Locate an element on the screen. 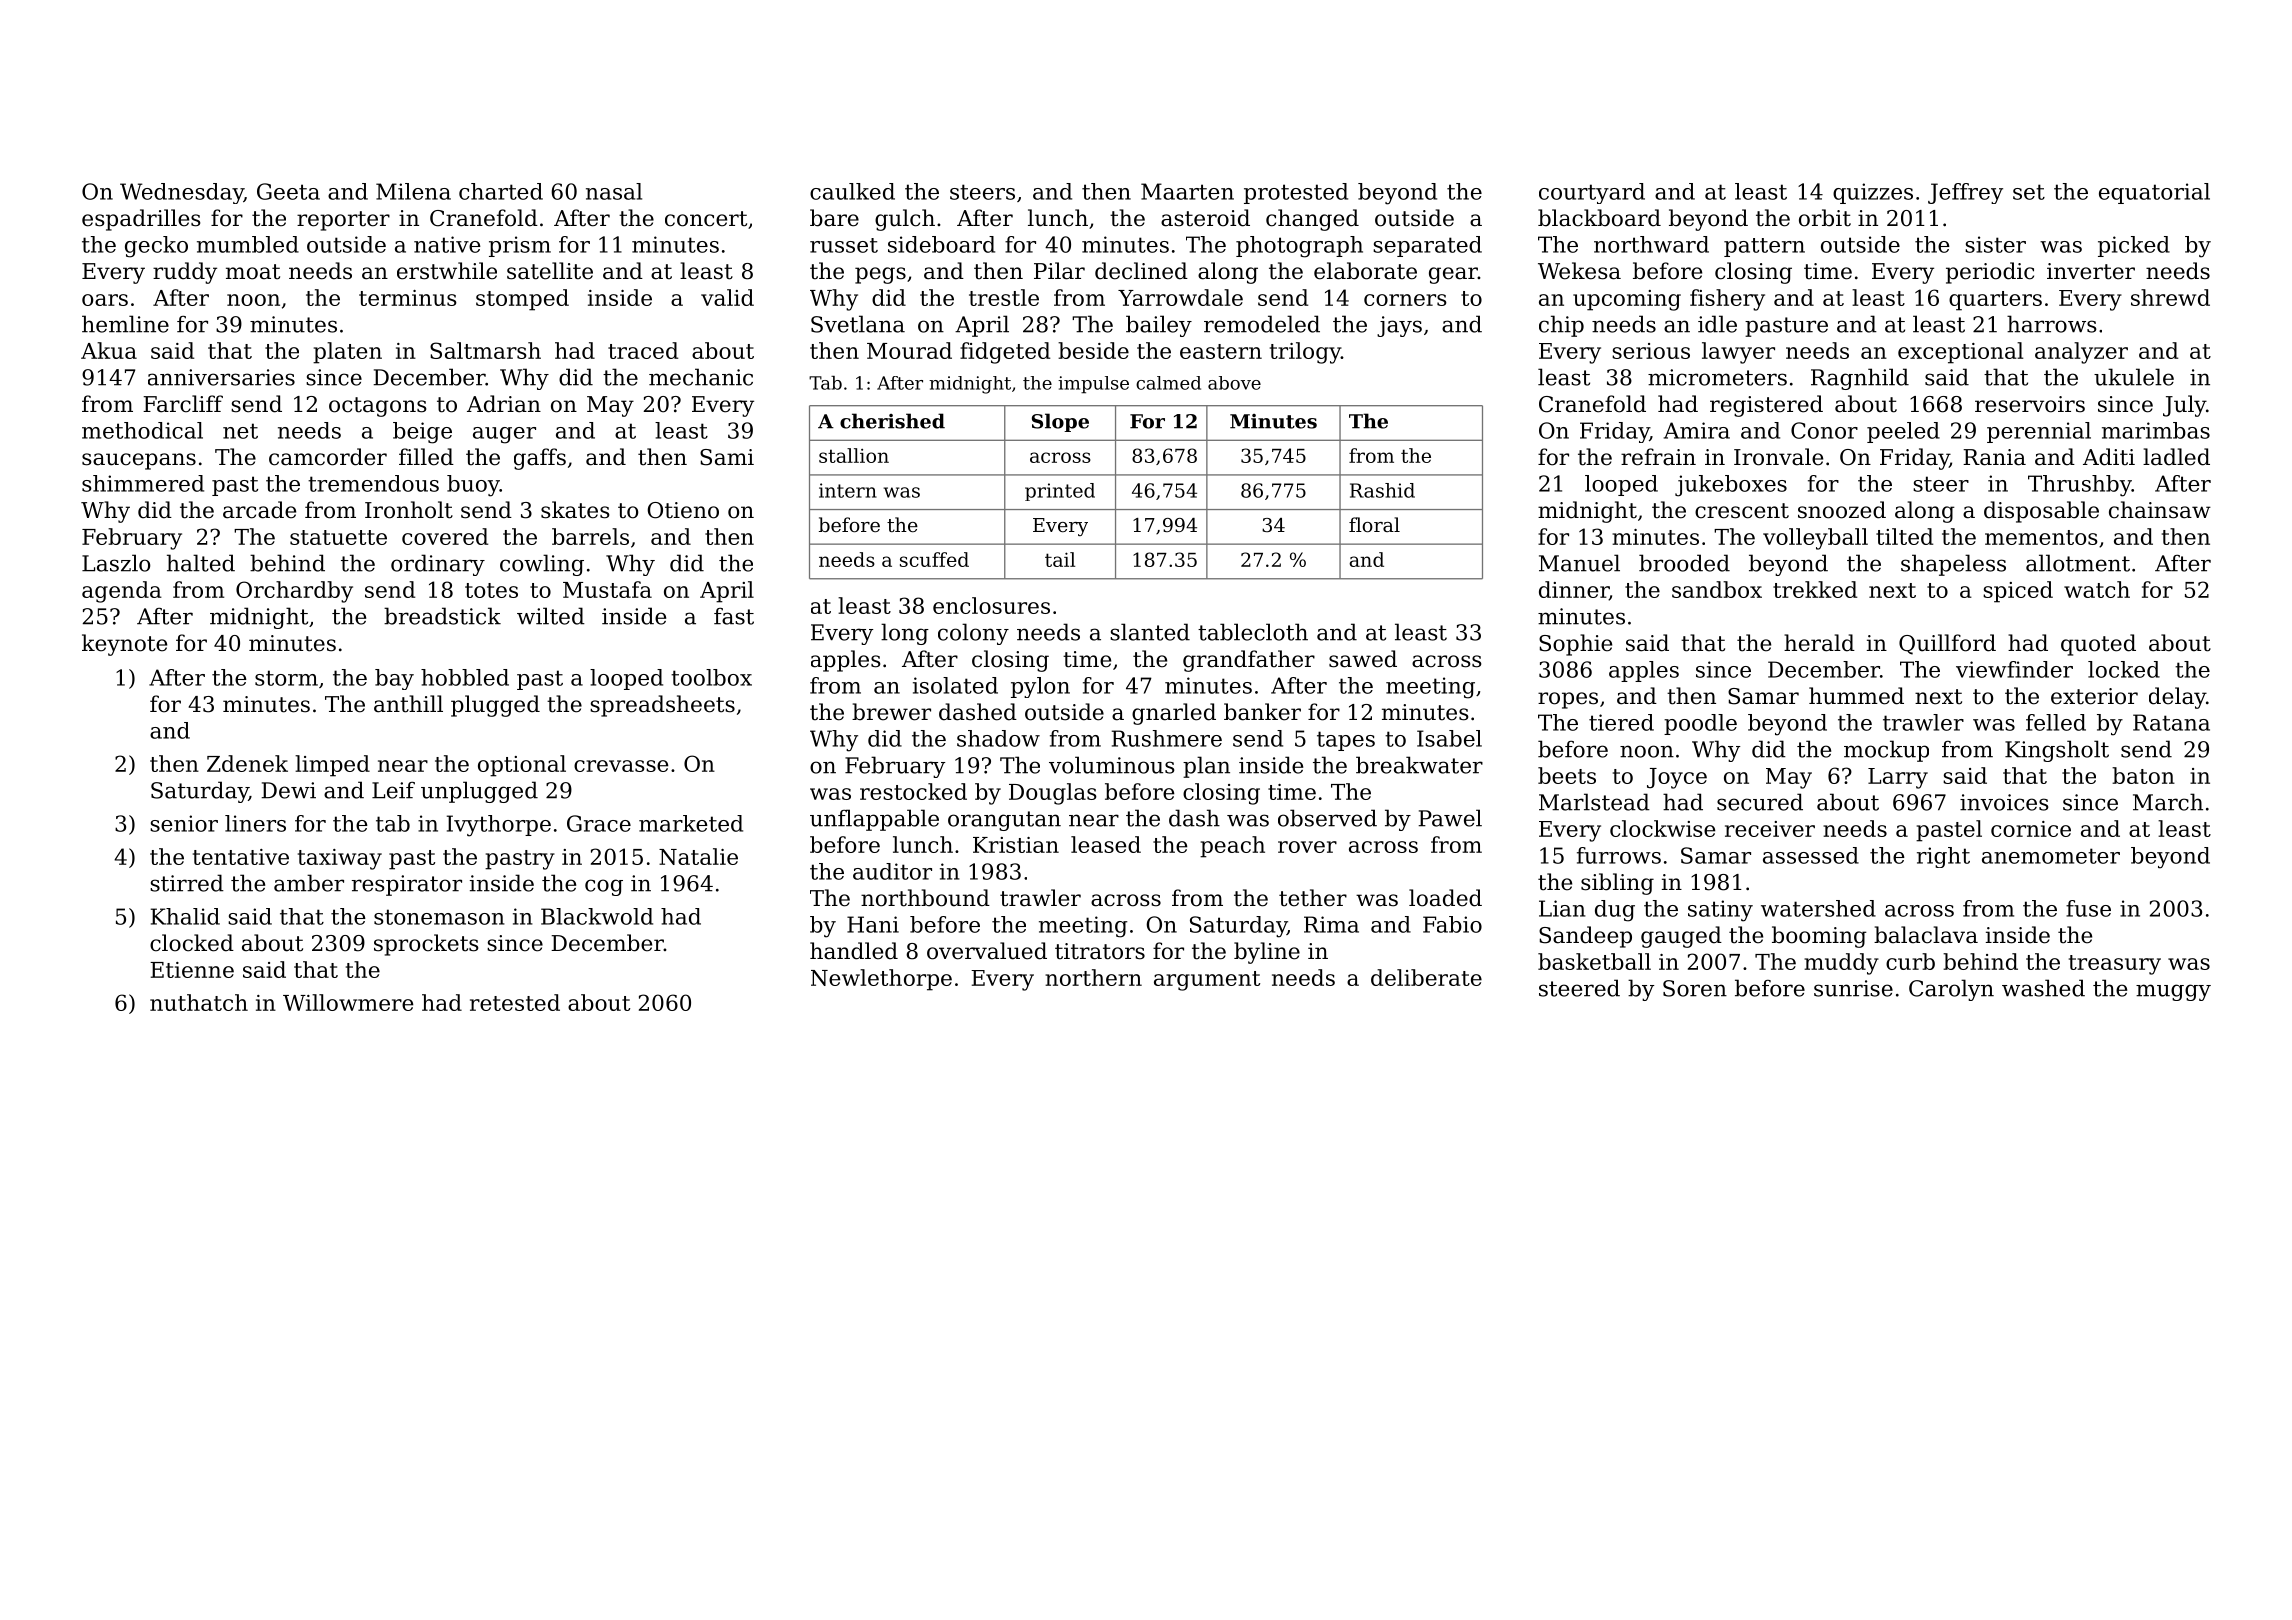  sibling is located at coordinates (1617, 884).
